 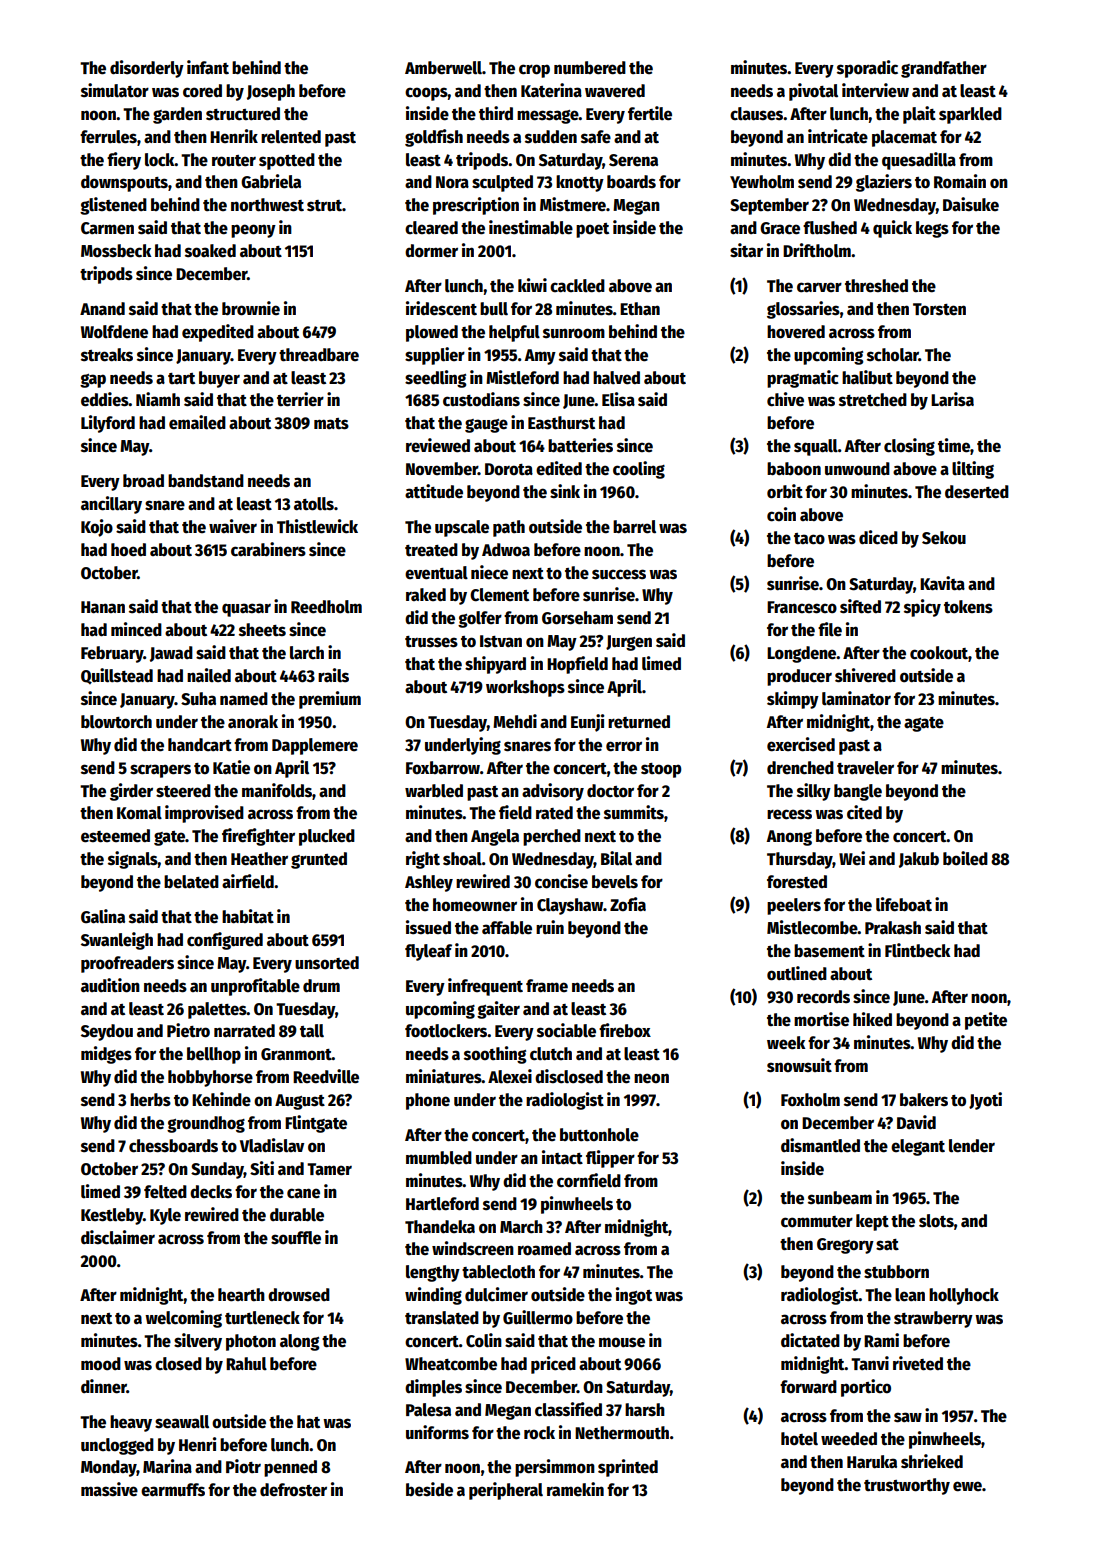 What do you see at coordinates (105, 399) in the screenshot?
I see `eddies` at bounding box center [105, 399].
